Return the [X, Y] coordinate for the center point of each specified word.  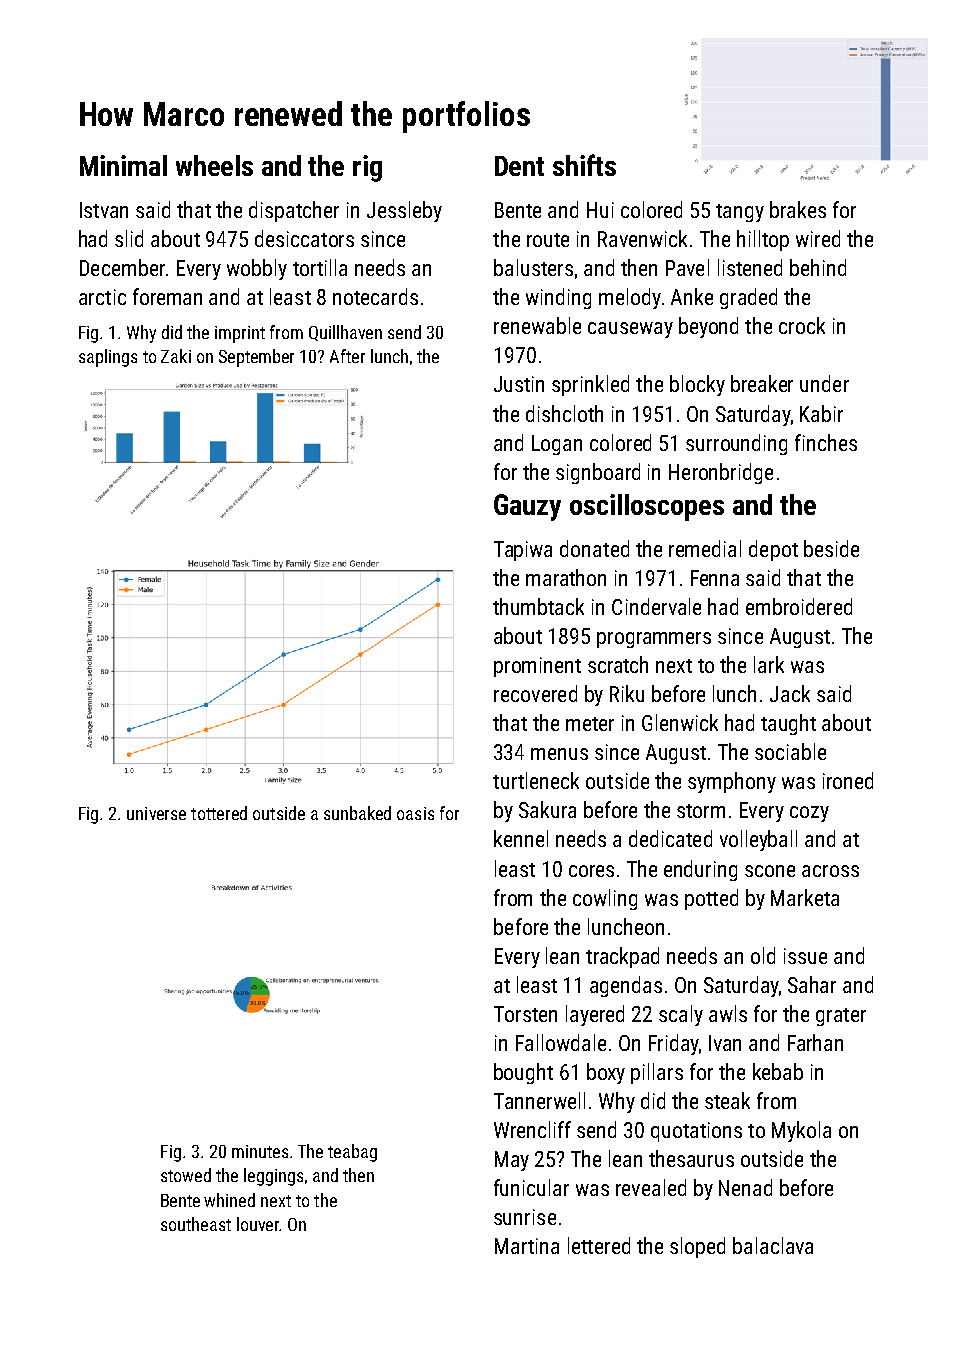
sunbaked [357, 813]
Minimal [123, 165]
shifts [584, 165]
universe [156, 813]
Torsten [525, 1014]
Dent [519, 166]
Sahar [812, 984]
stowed [186, 1175]
